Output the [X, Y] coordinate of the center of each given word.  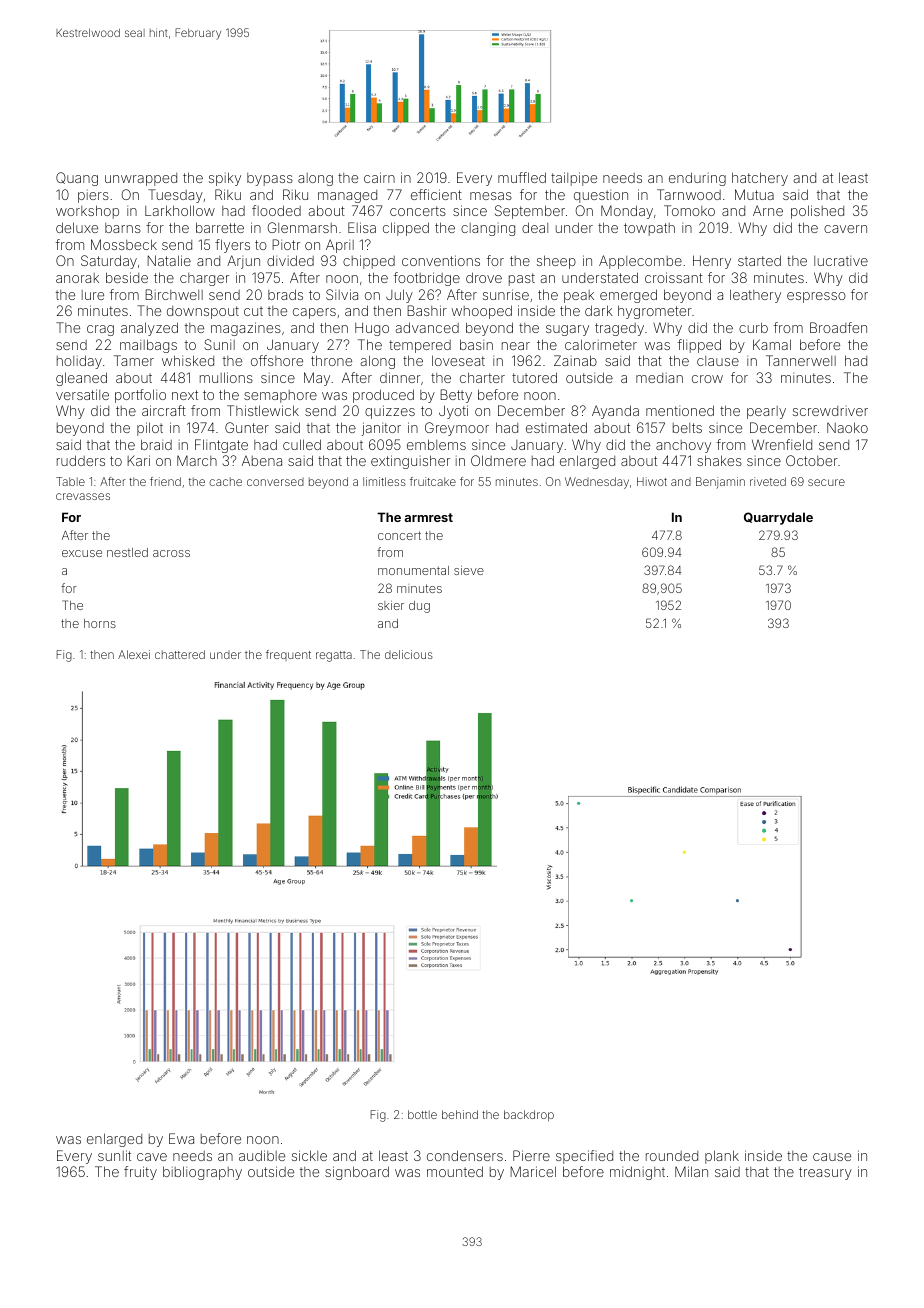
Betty [456, 396]
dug [419, 607]
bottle [422, 1114]
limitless [384, 481]
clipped [406, 229]
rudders [81, 460]
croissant [674, 277]
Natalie [169, 260]
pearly [766, 412]
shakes [719, 460]
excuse [82, 553]
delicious [409, 654]
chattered [180, 654]
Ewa [181, 1138]
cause [832, 1157]
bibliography [202, 1173]
